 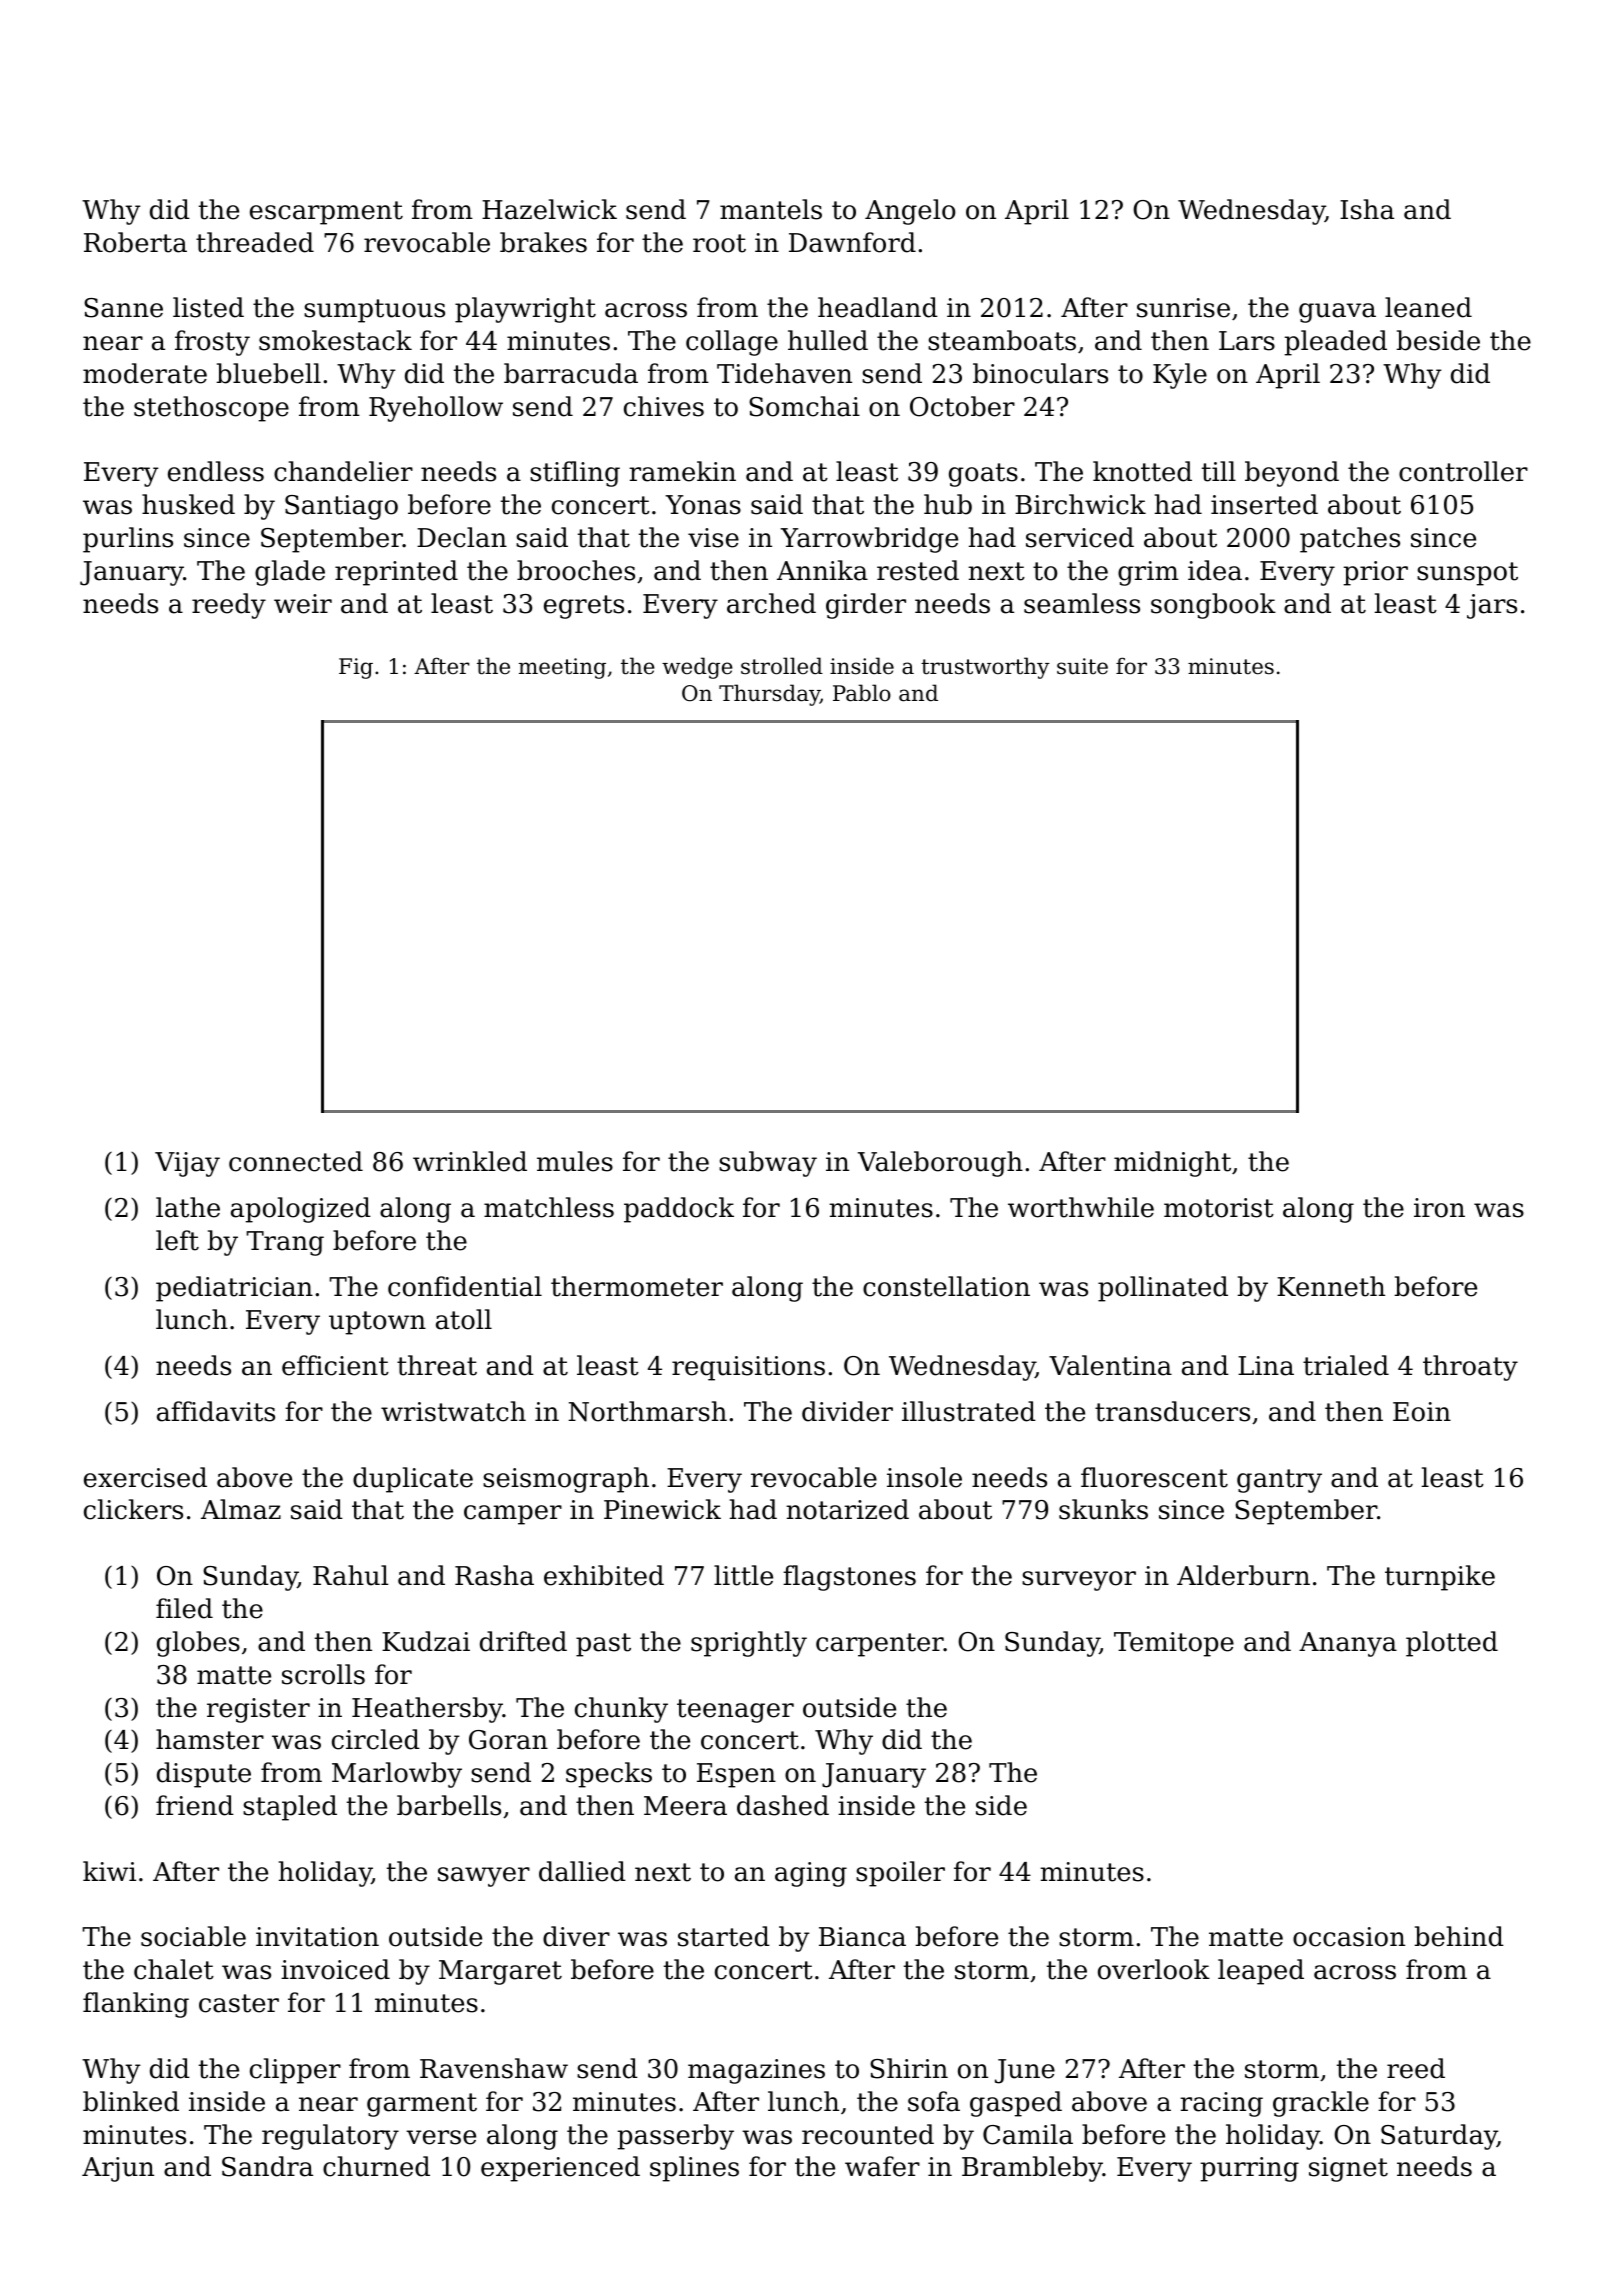 What do you see at coordinates (1367, 209) in the screenshot?
I see `Isha` at bounding box center [1367, 209].
